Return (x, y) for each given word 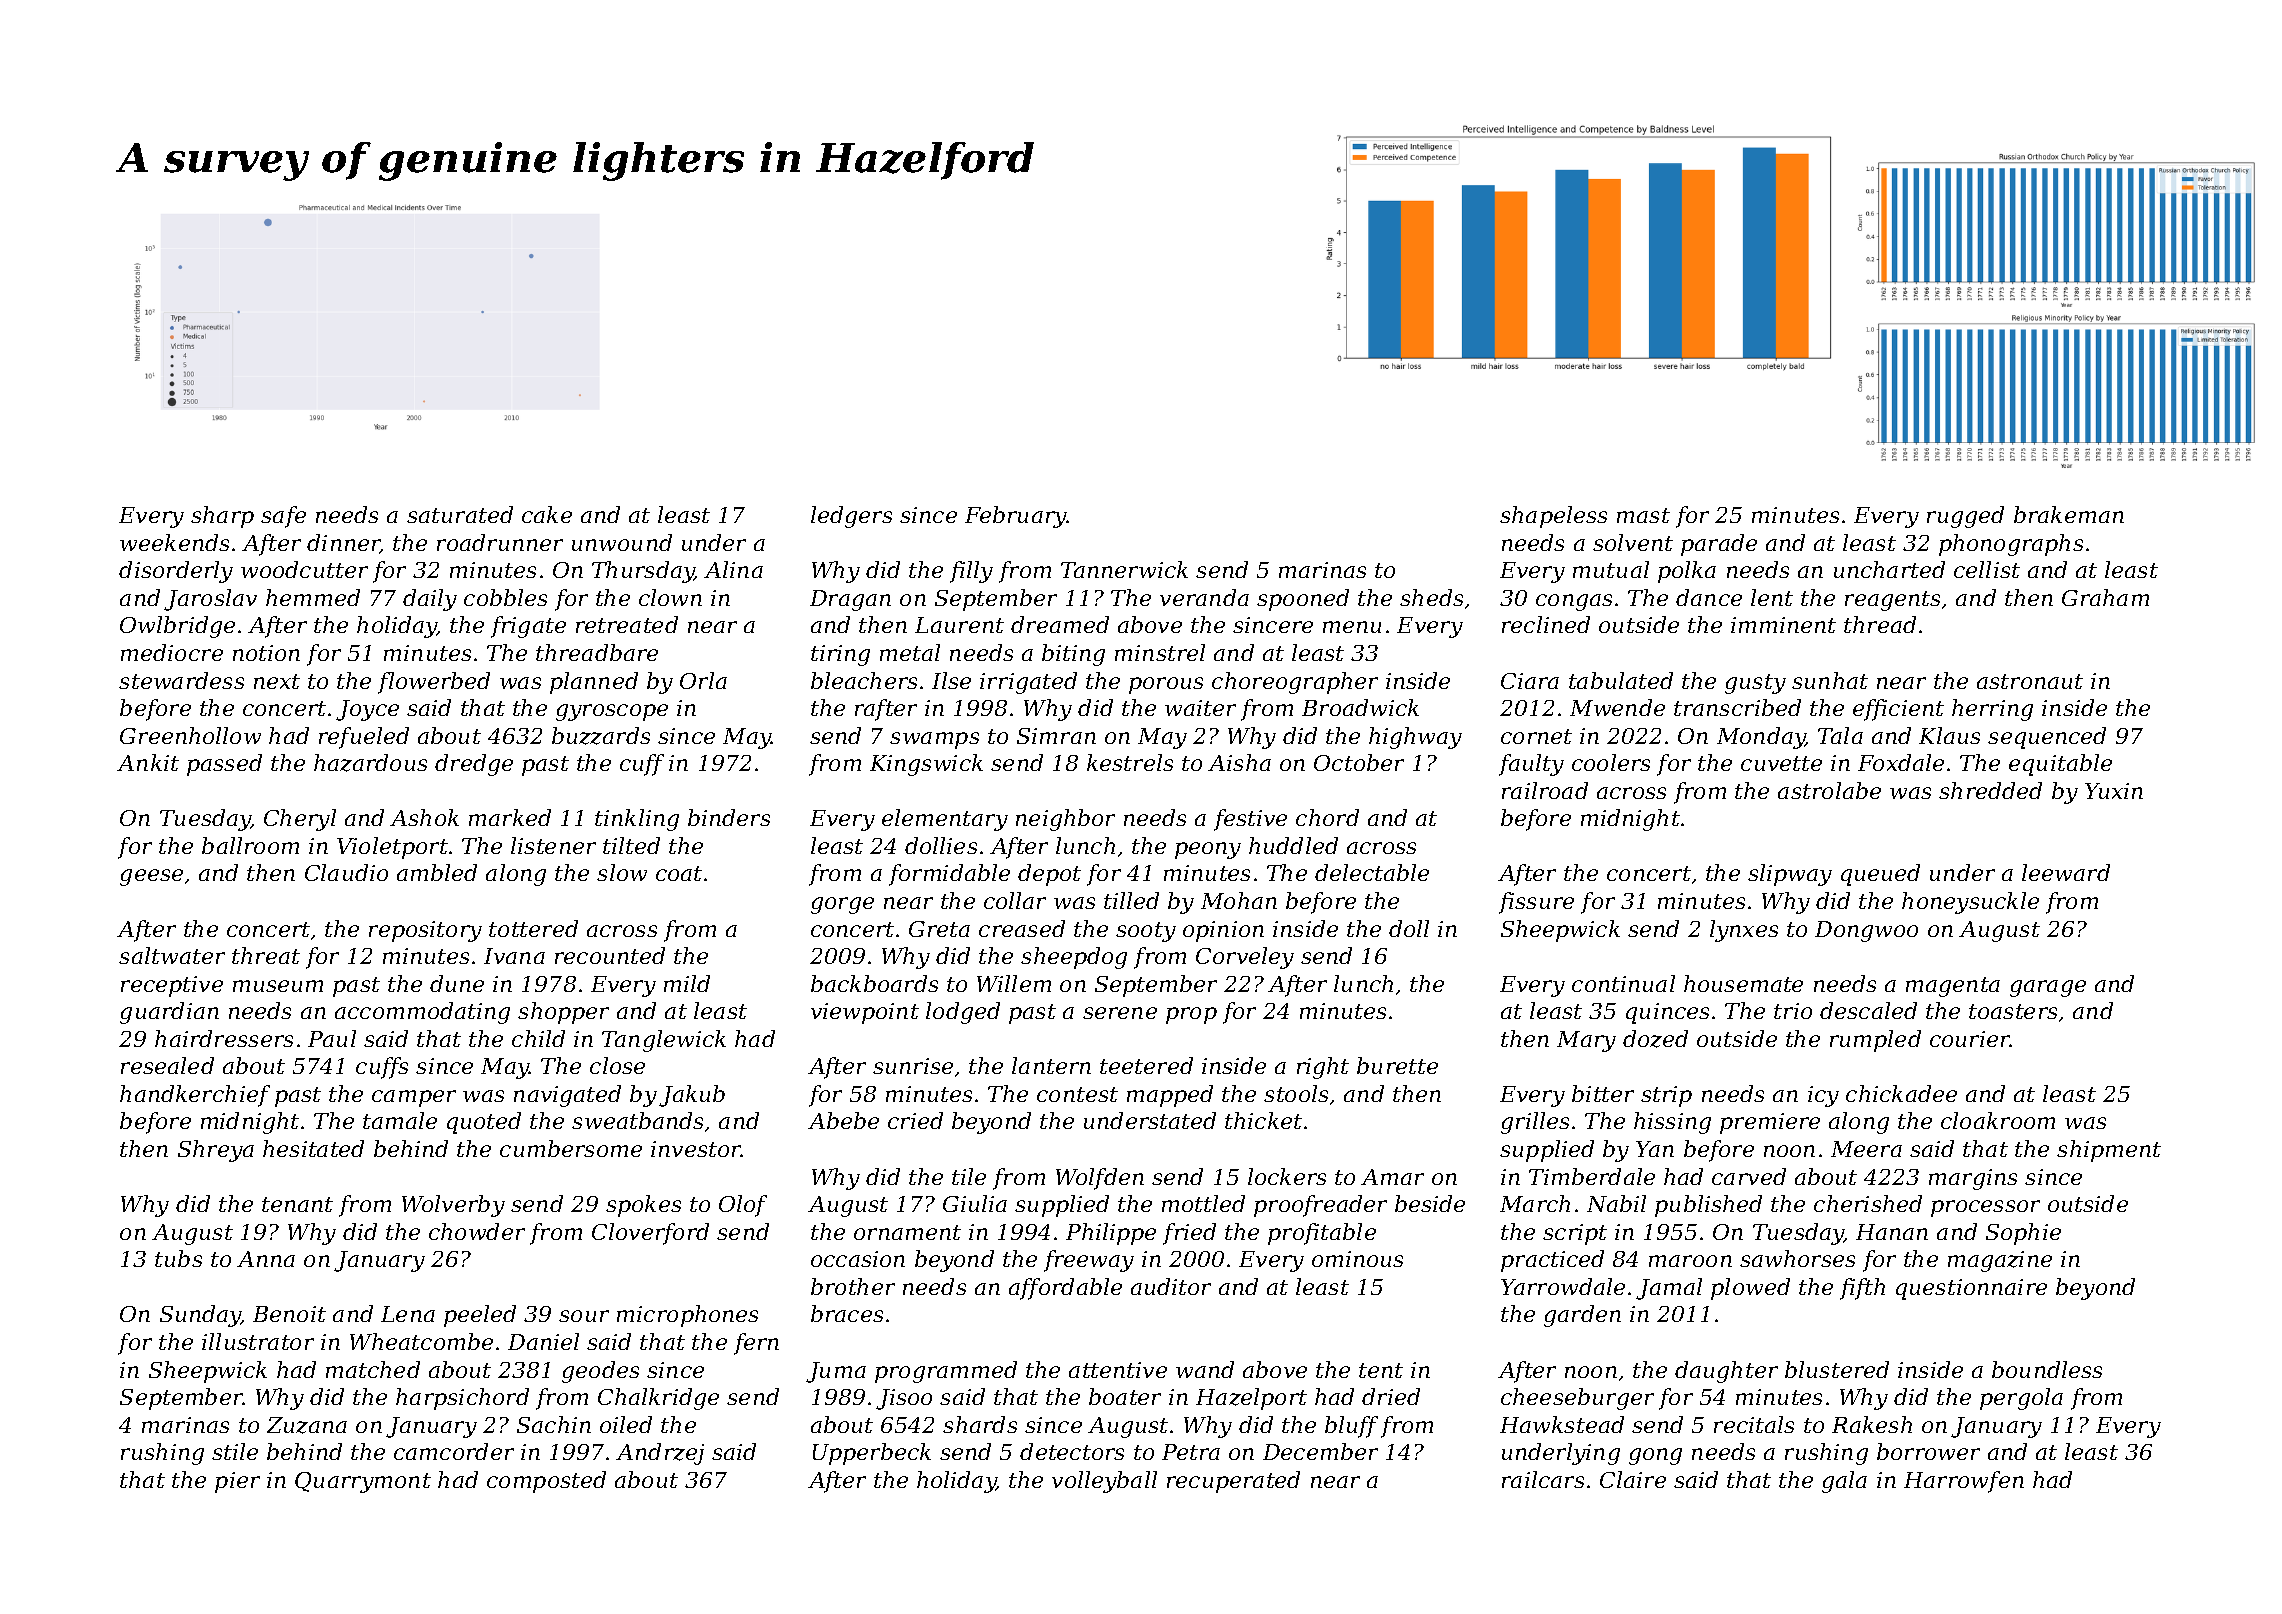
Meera (1866, 1149)
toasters (2013, 1011)
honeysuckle (1970, 903)
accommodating (422, 1013)
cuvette (1781, 763)
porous (1166, 685)
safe (283, 517)
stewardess (181, 680)
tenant (297, 1204)
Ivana (514, 956)
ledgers (851, 517)
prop (1191, 1015)
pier (237, 1482)
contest (1077, 1094)
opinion (1223, 931)
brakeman (2069, 514)
